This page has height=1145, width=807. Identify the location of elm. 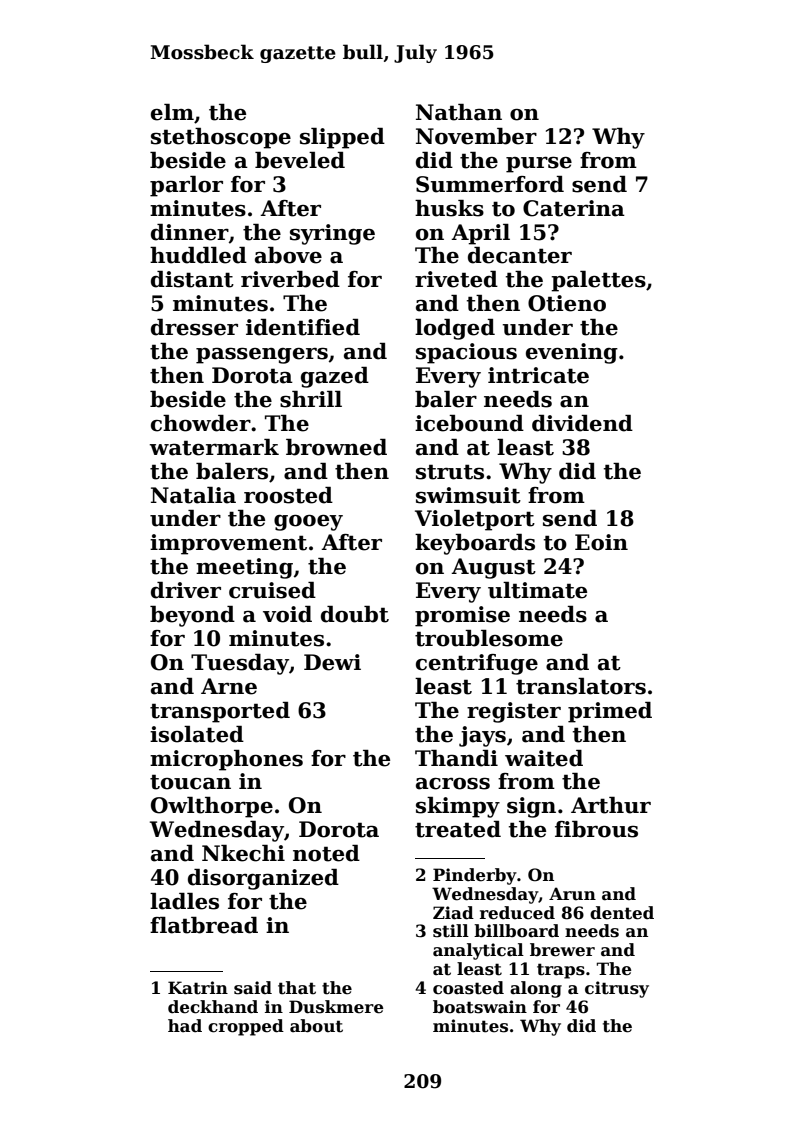
(172, 112).
